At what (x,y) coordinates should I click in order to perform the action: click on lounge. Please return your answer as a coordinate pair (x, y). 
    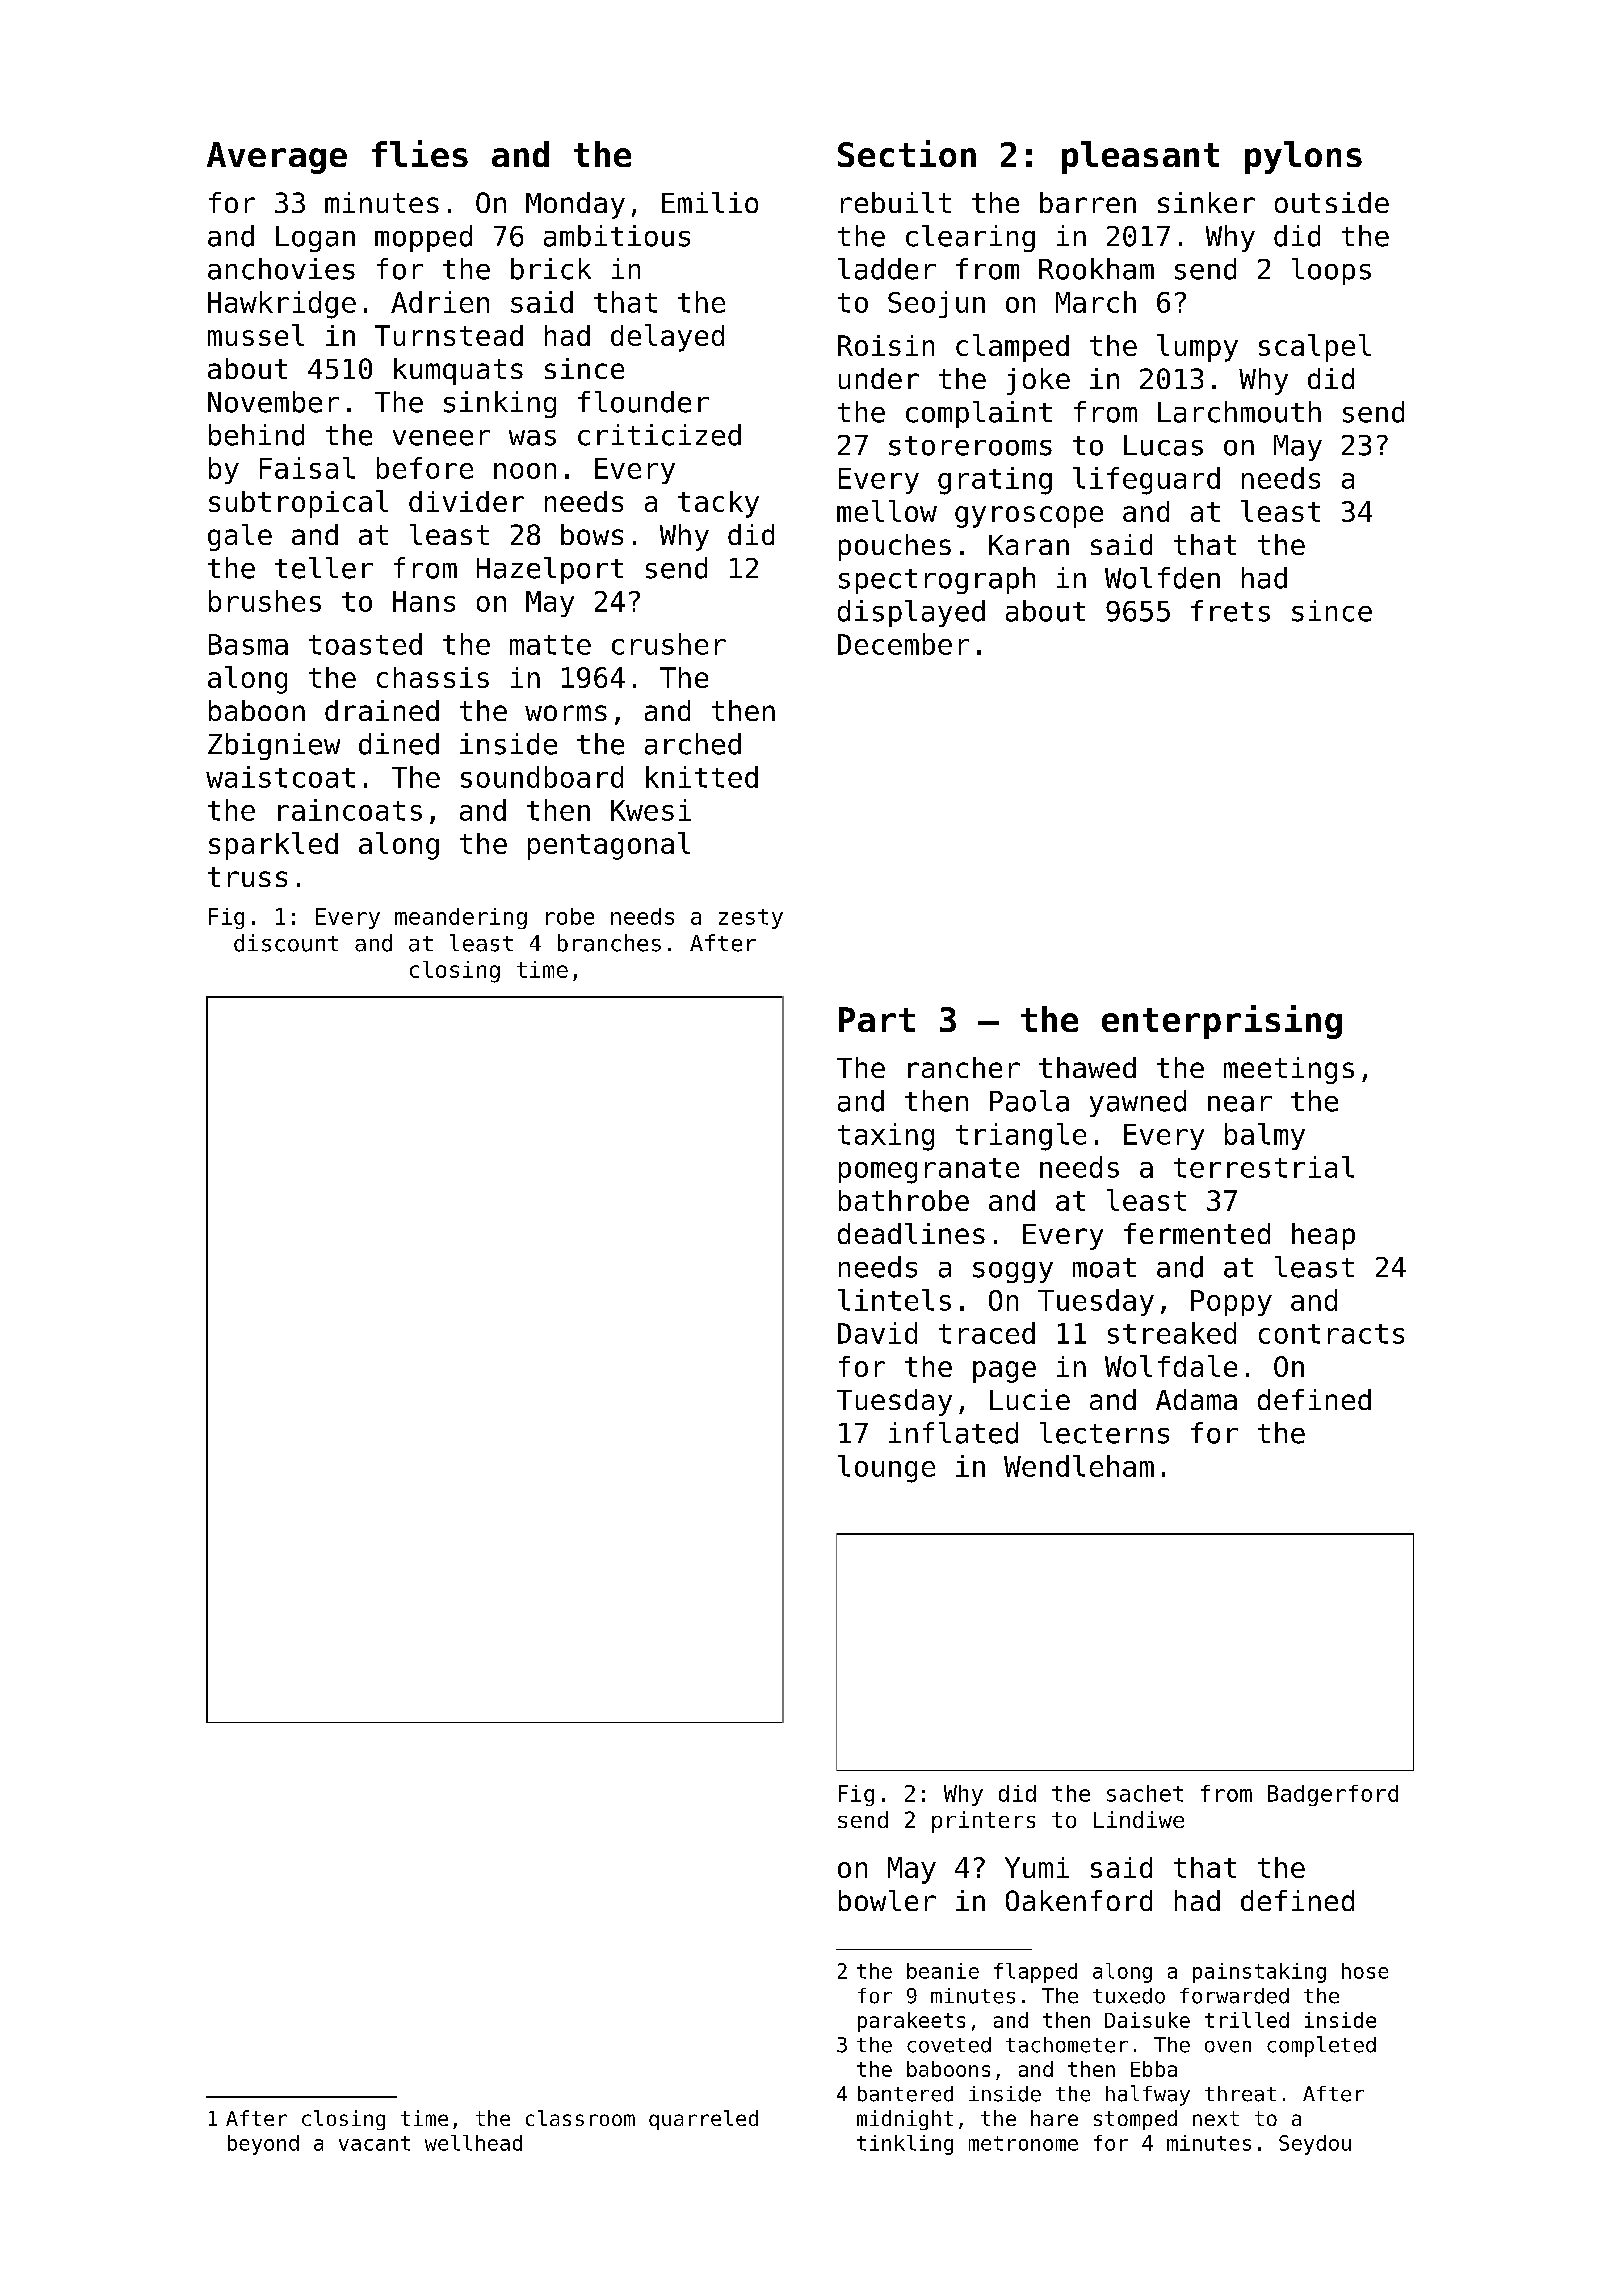
    Looking at the image, I should click on (886, 1469).
